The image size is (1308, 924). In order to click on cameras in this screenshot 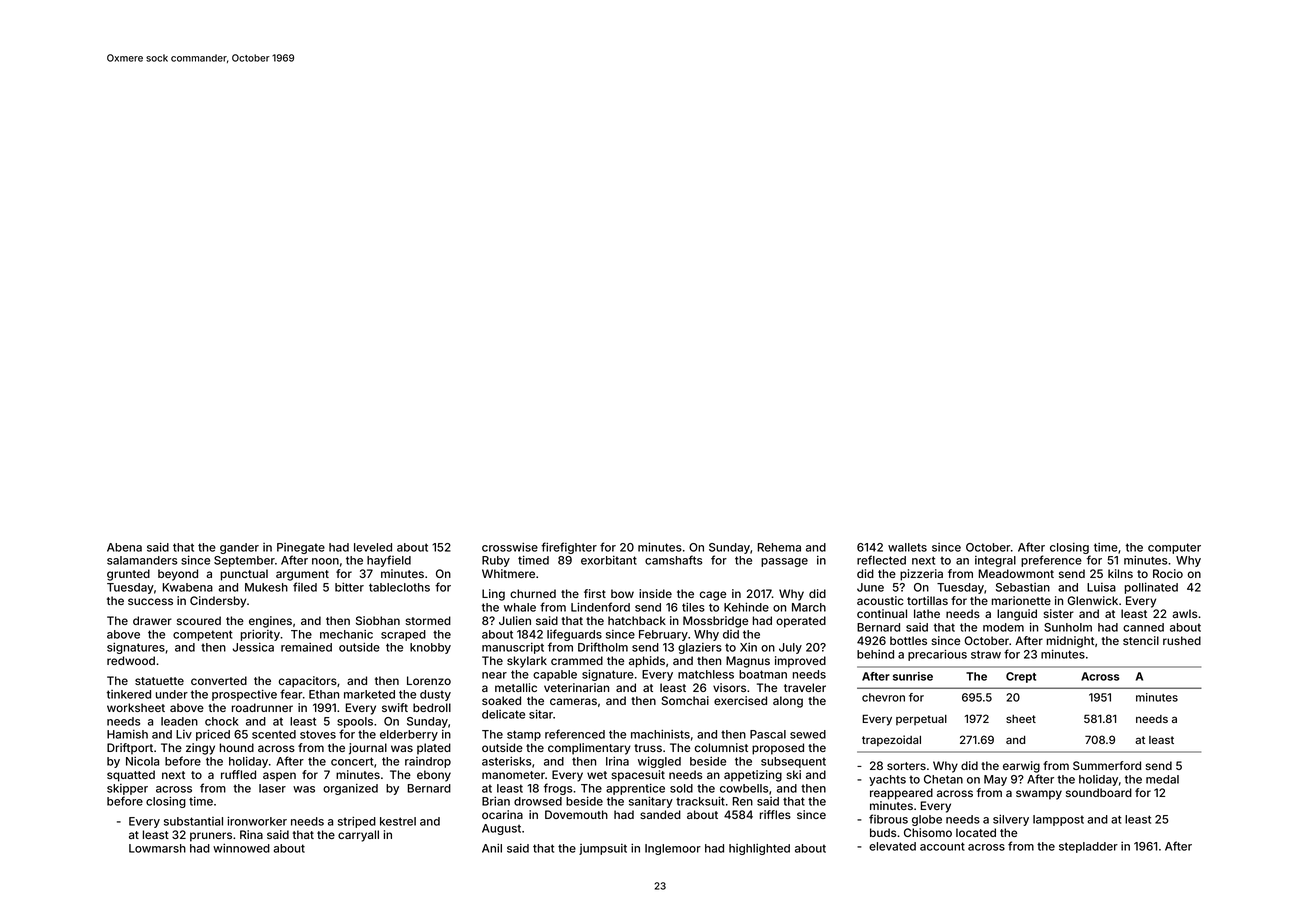, I will do `click(573, 701)`.
